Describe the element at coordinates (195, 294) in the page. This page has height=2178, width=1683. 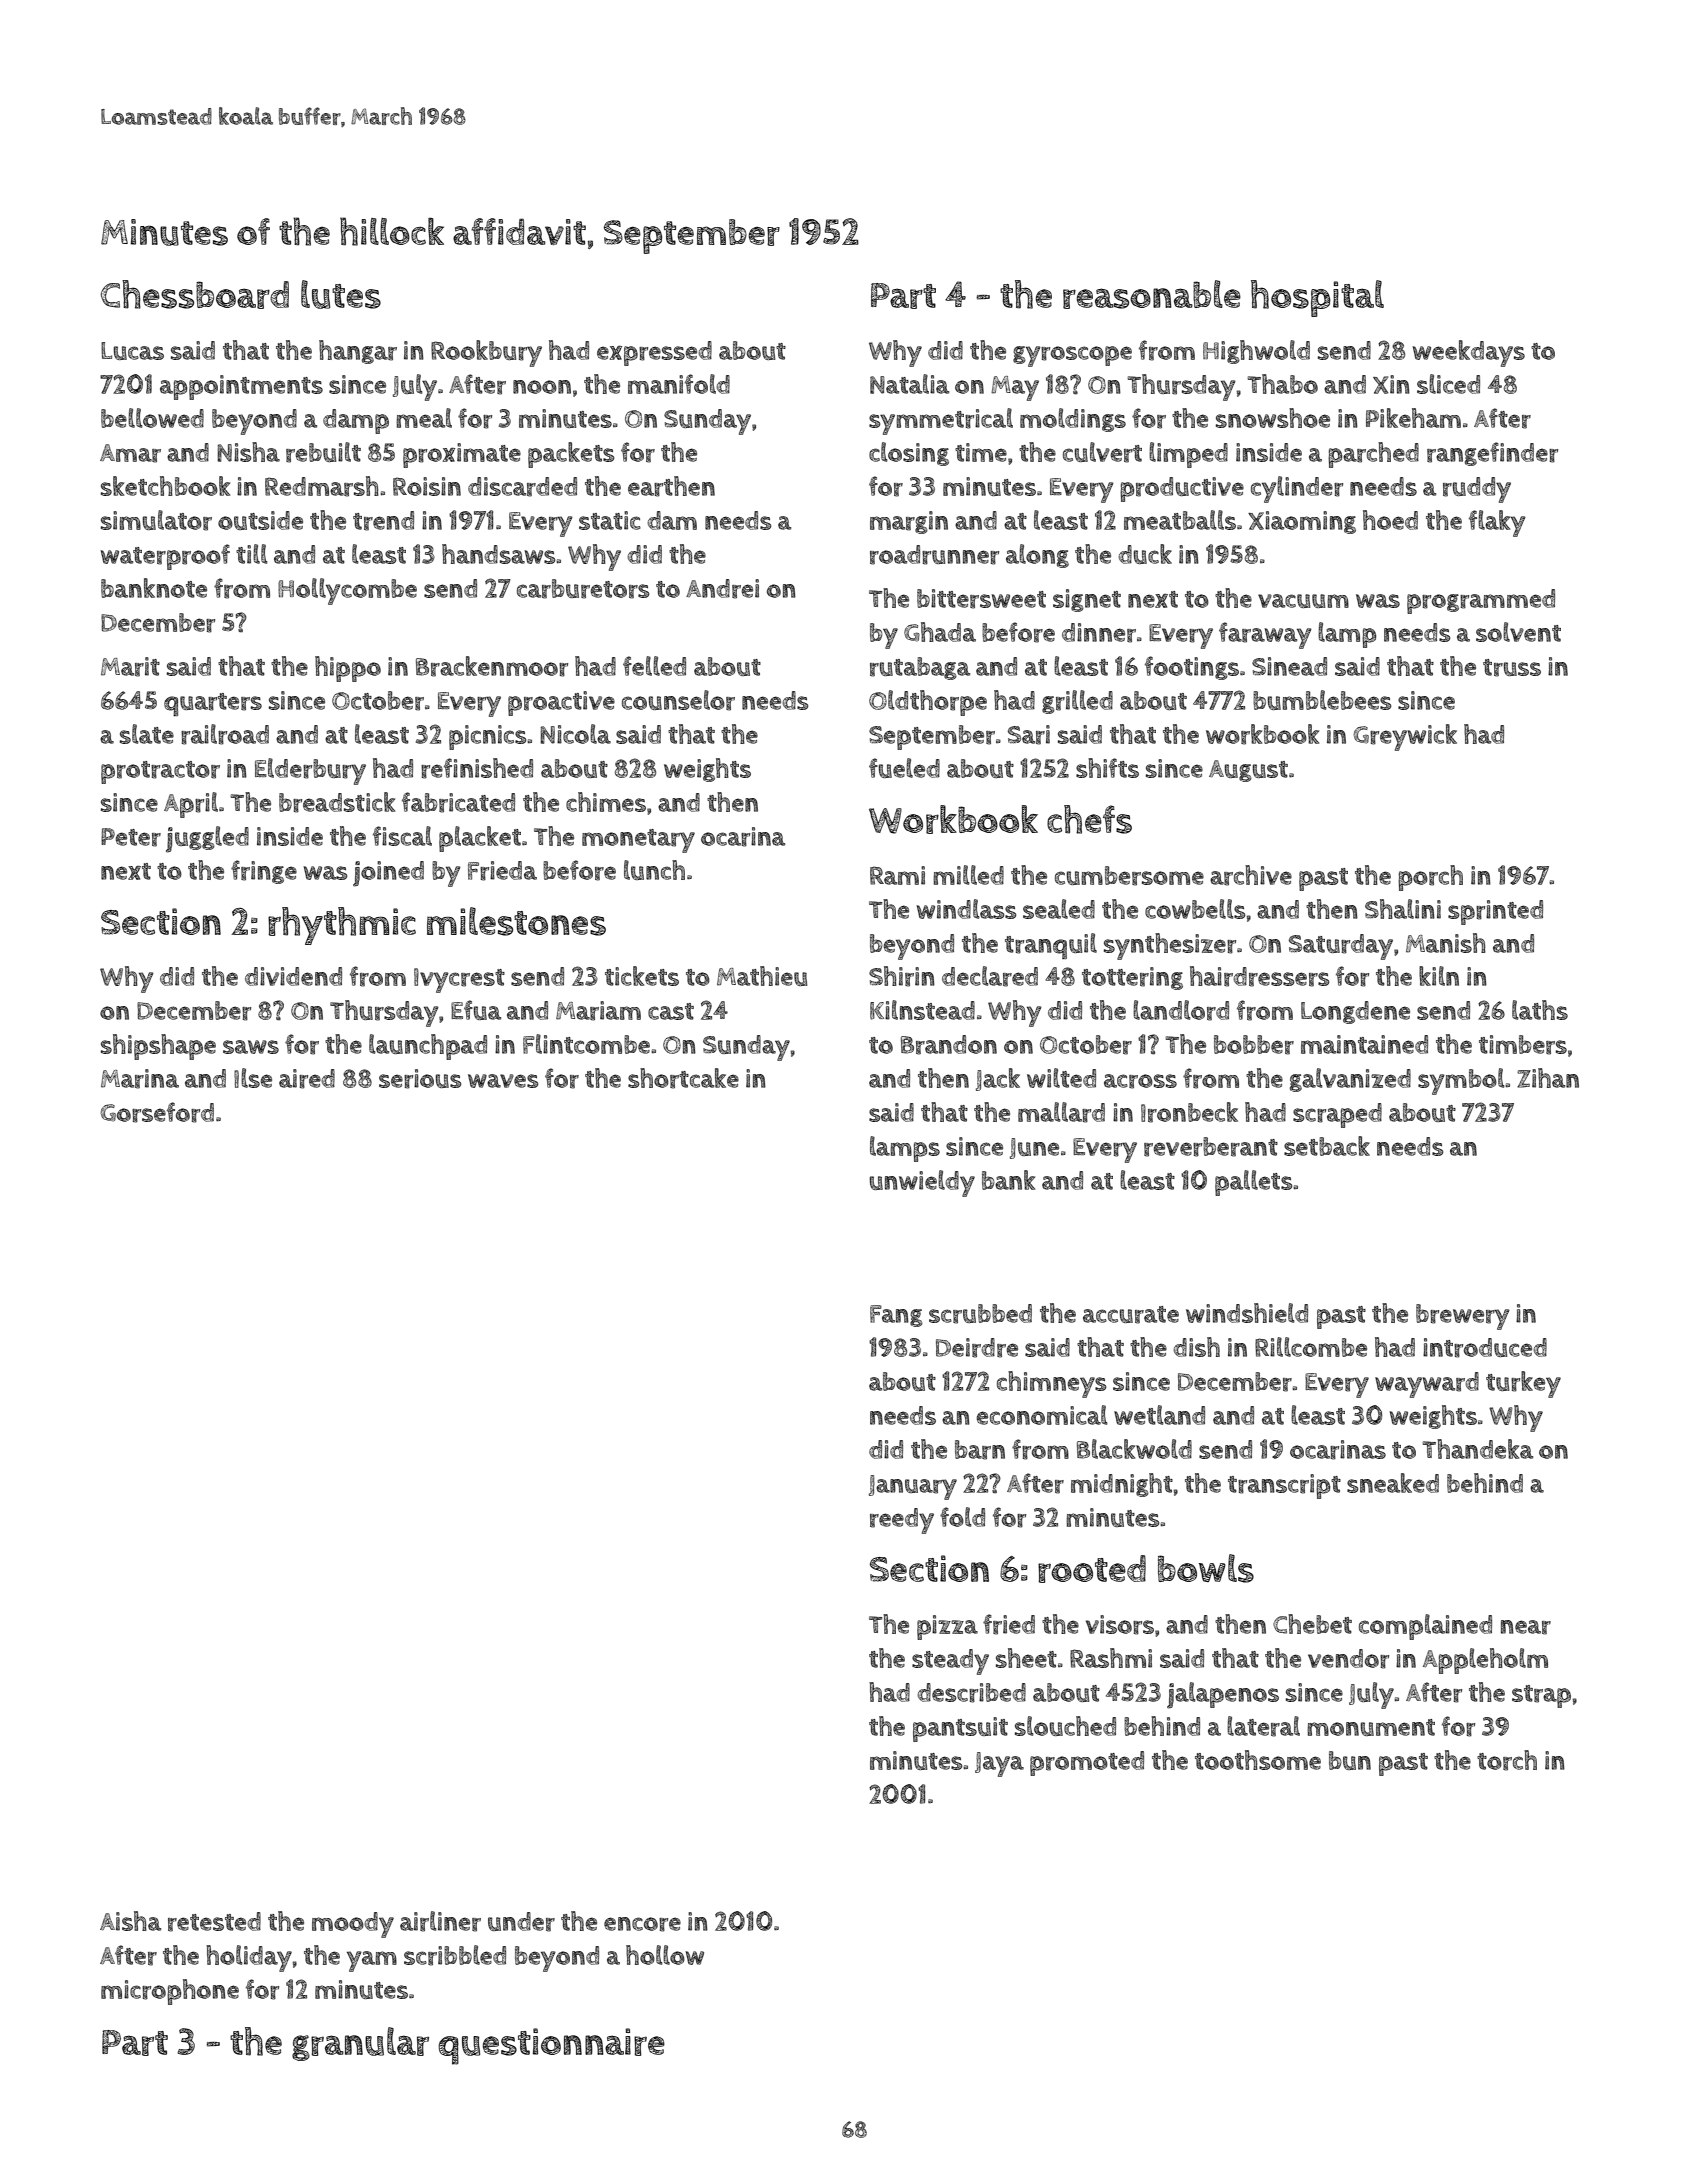
I see `Chessboard` at that location.
